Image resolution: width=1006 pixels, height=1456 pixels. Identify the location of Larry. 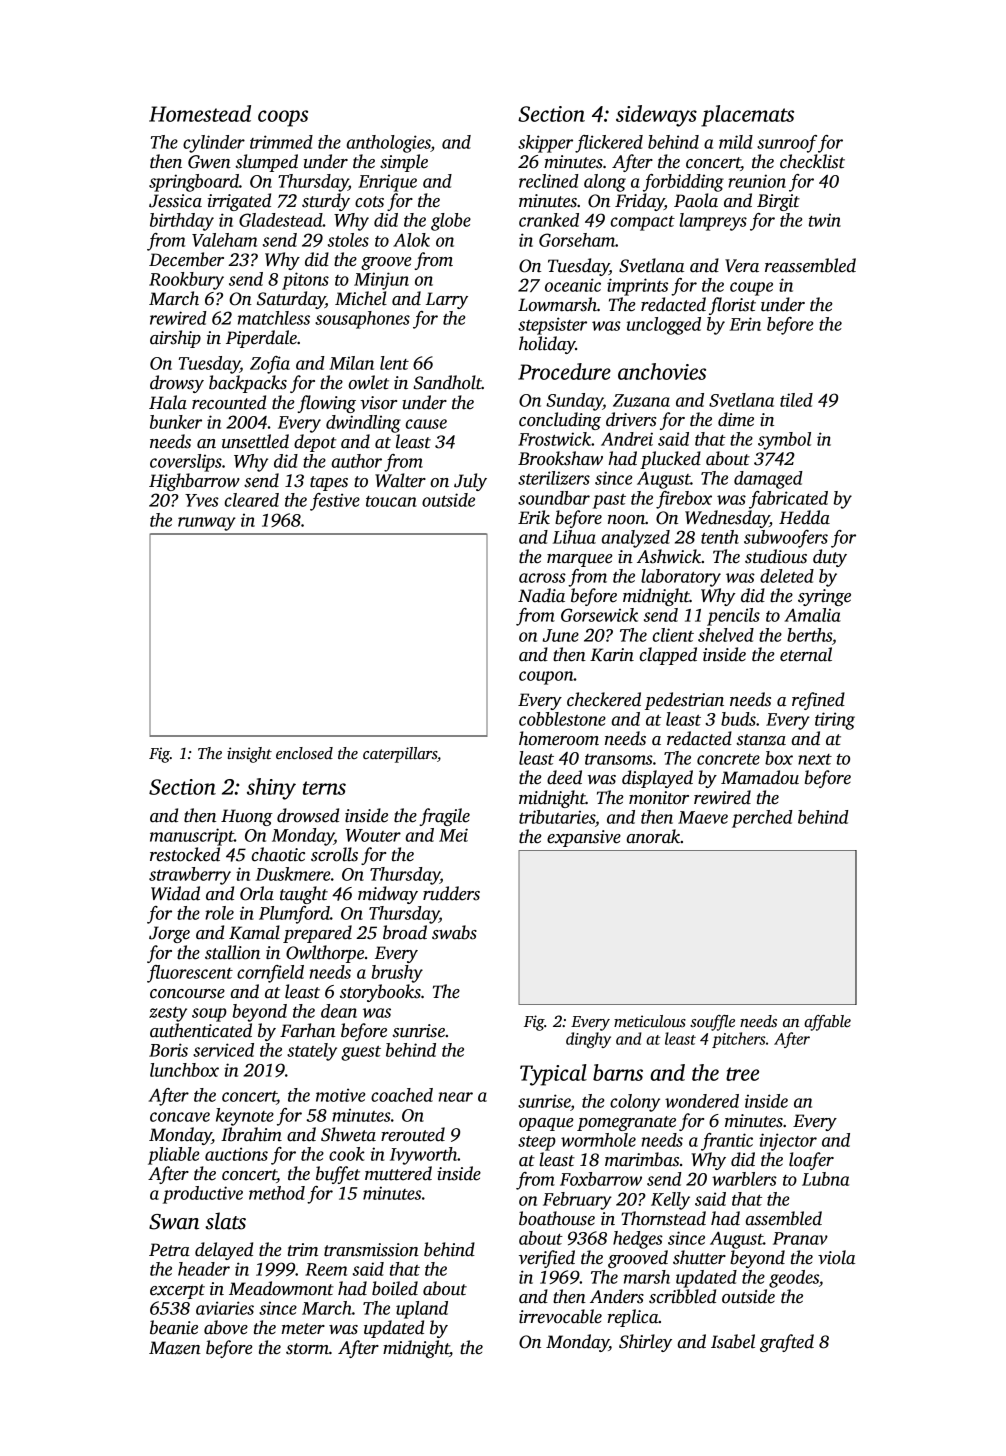
(447, 300).
